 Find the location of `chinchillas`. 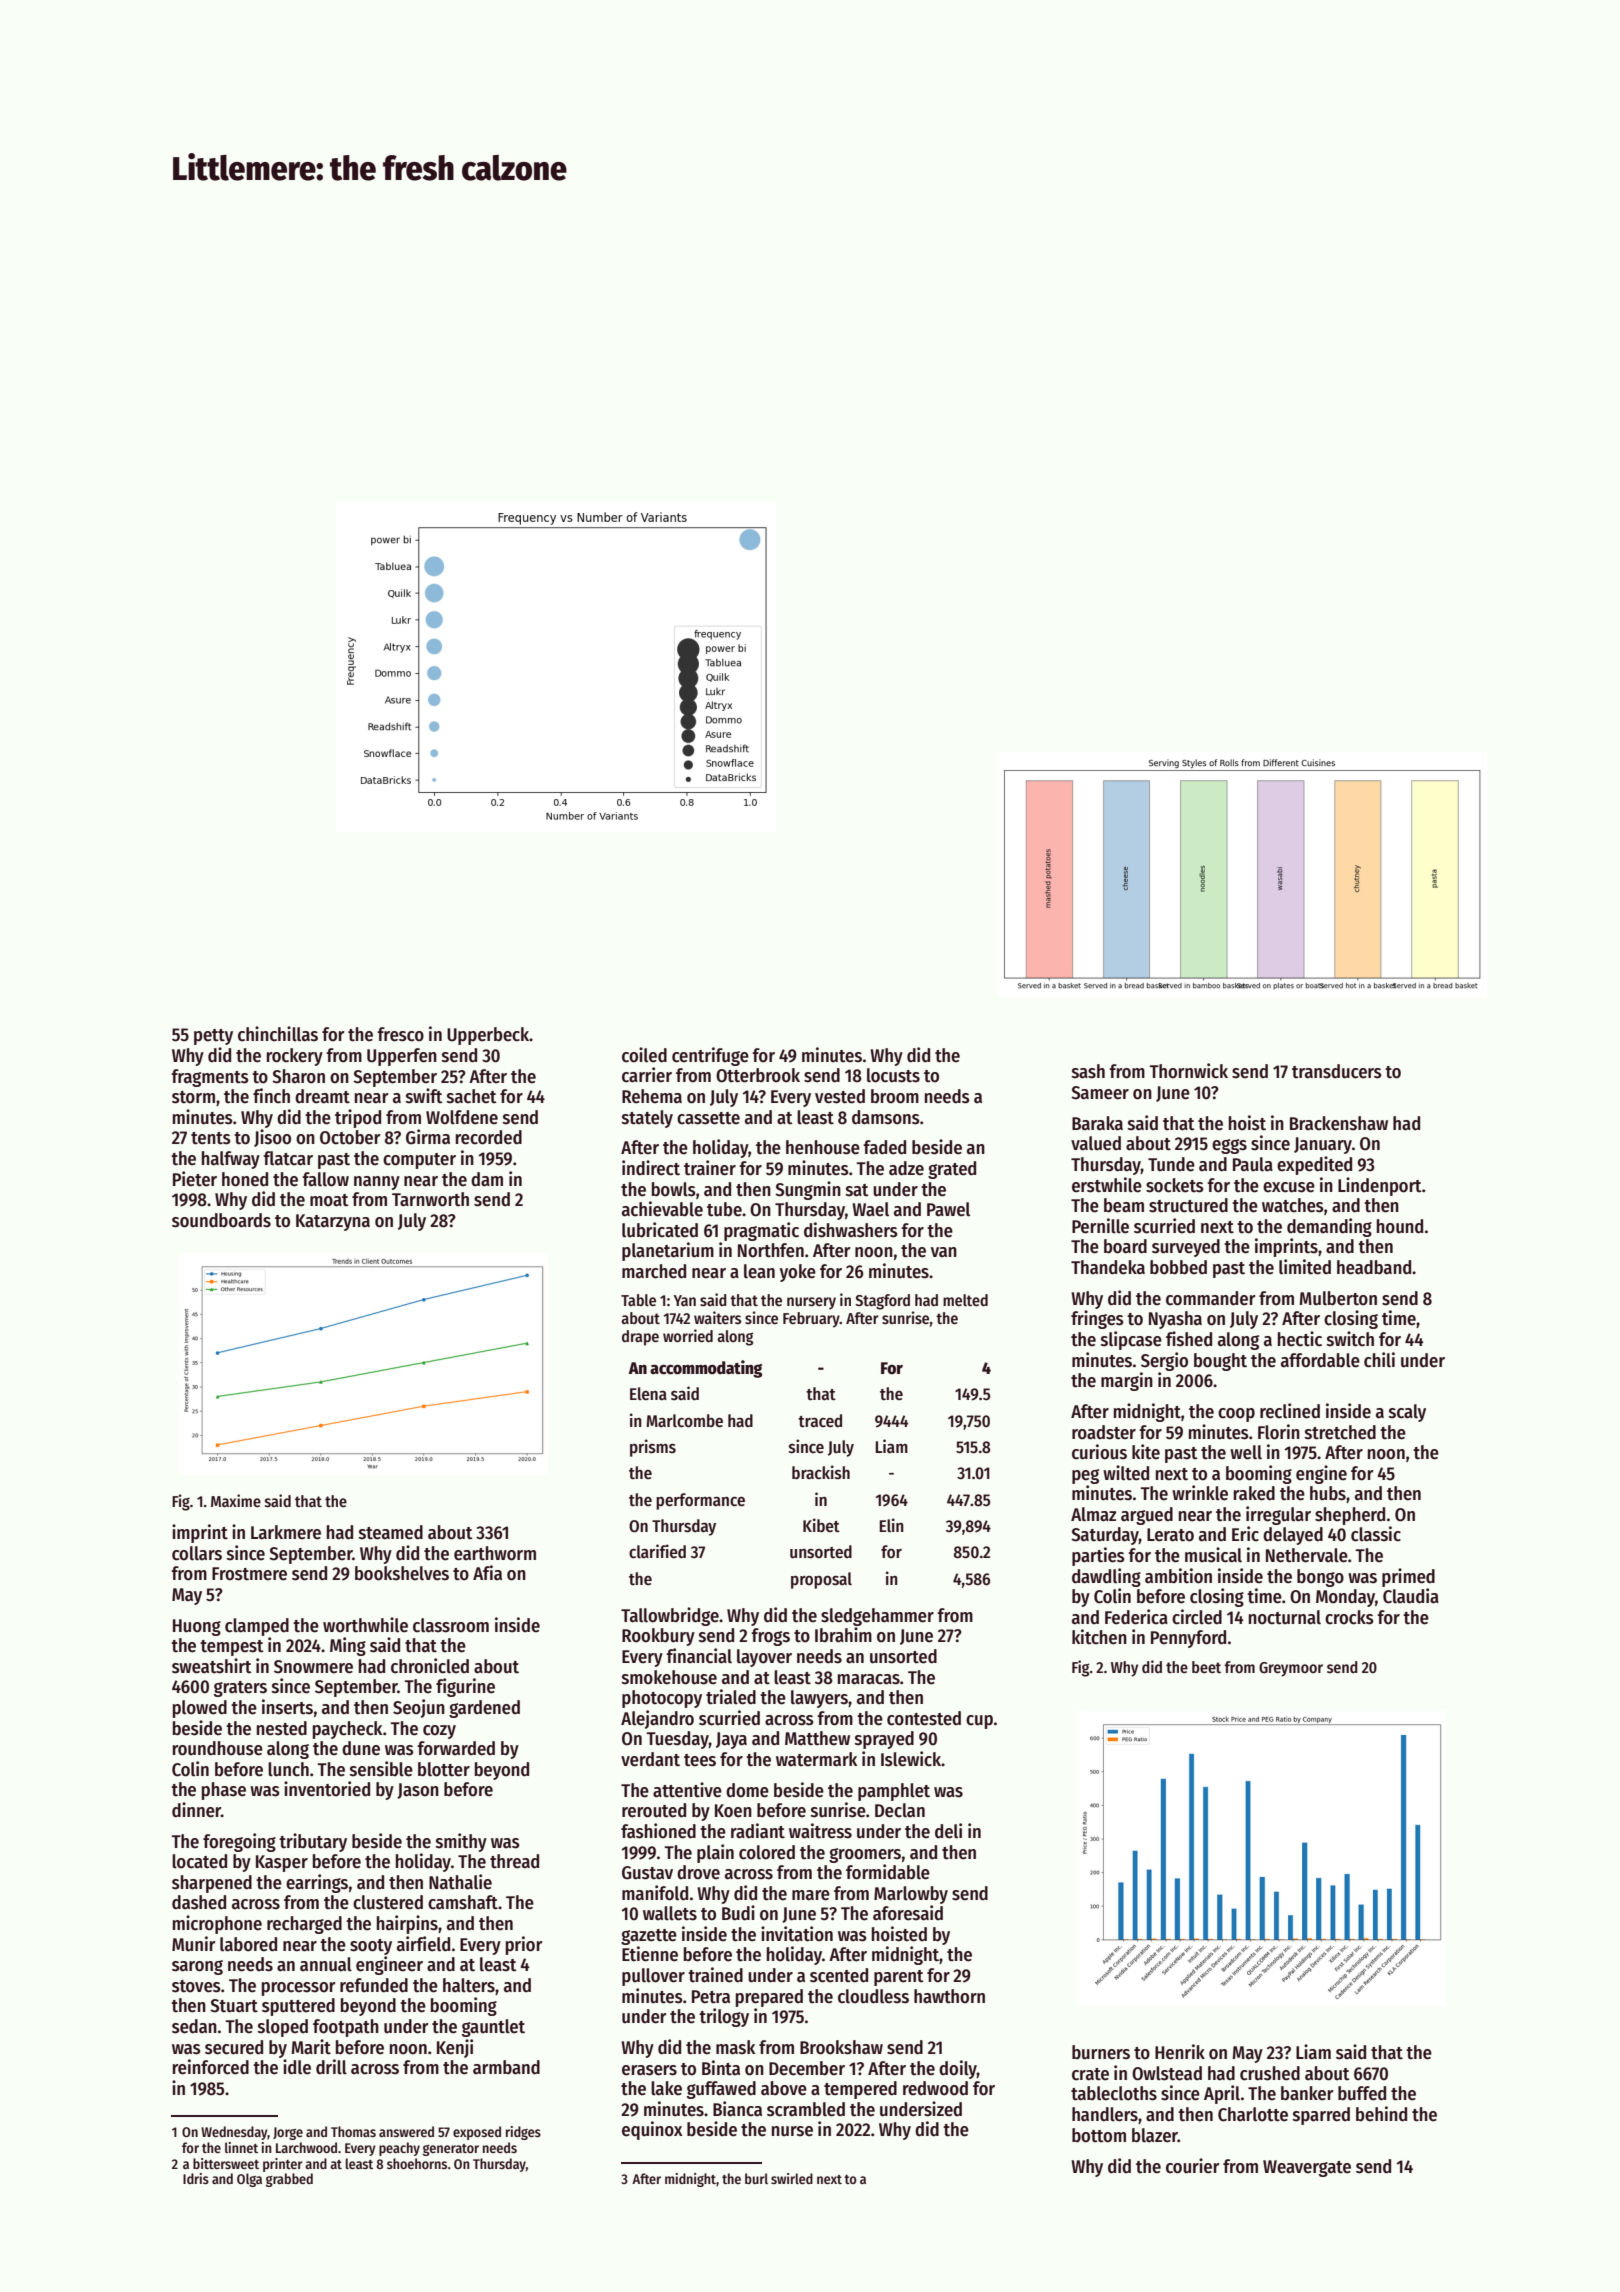

chinchillas is located at coordinates (278, 1034).
